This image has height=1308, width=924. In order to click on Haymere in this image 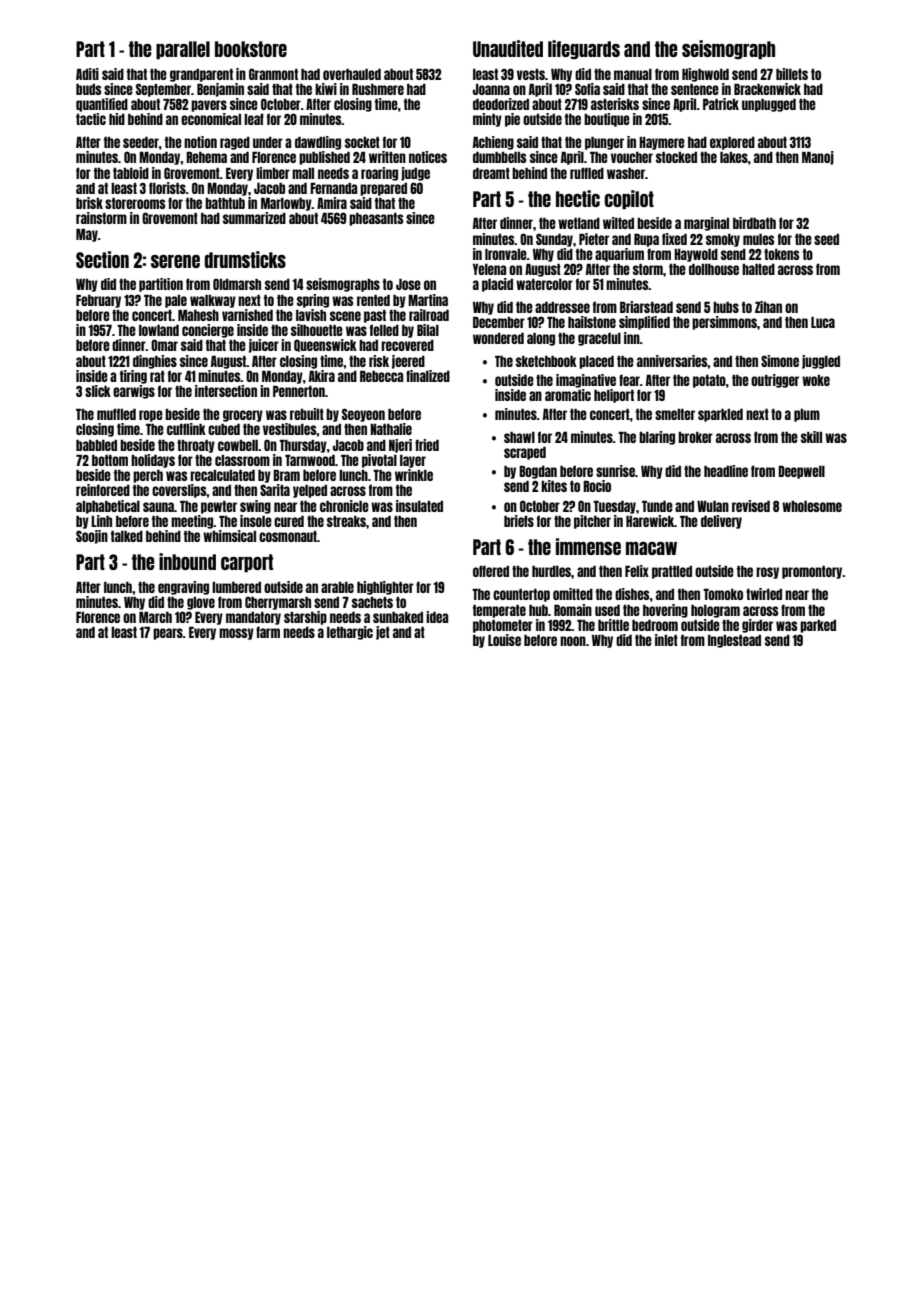, I will do `click(662, 143)`.
